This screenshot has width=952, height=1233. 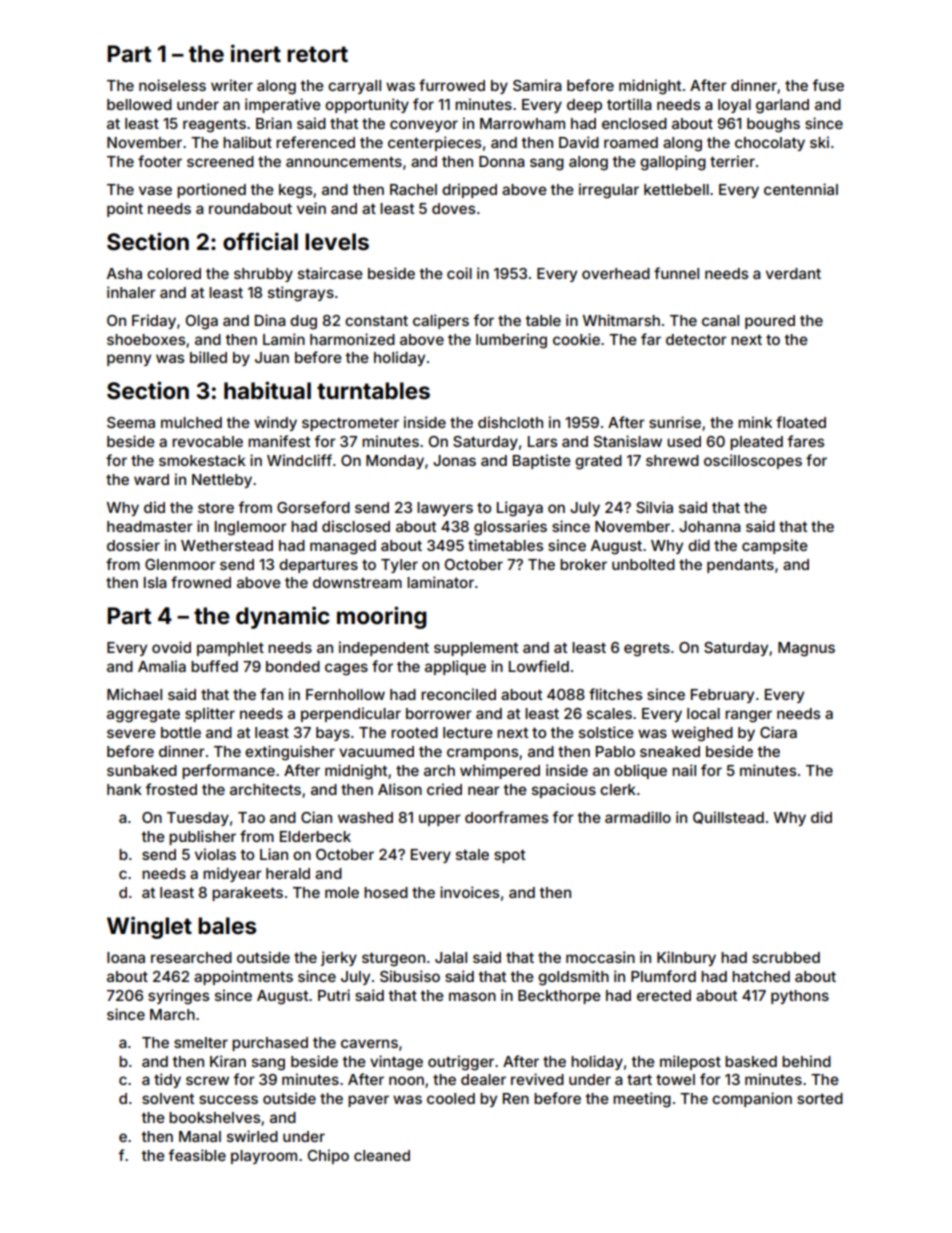 I want to click on conveyor, so click(x=424, y=126).
